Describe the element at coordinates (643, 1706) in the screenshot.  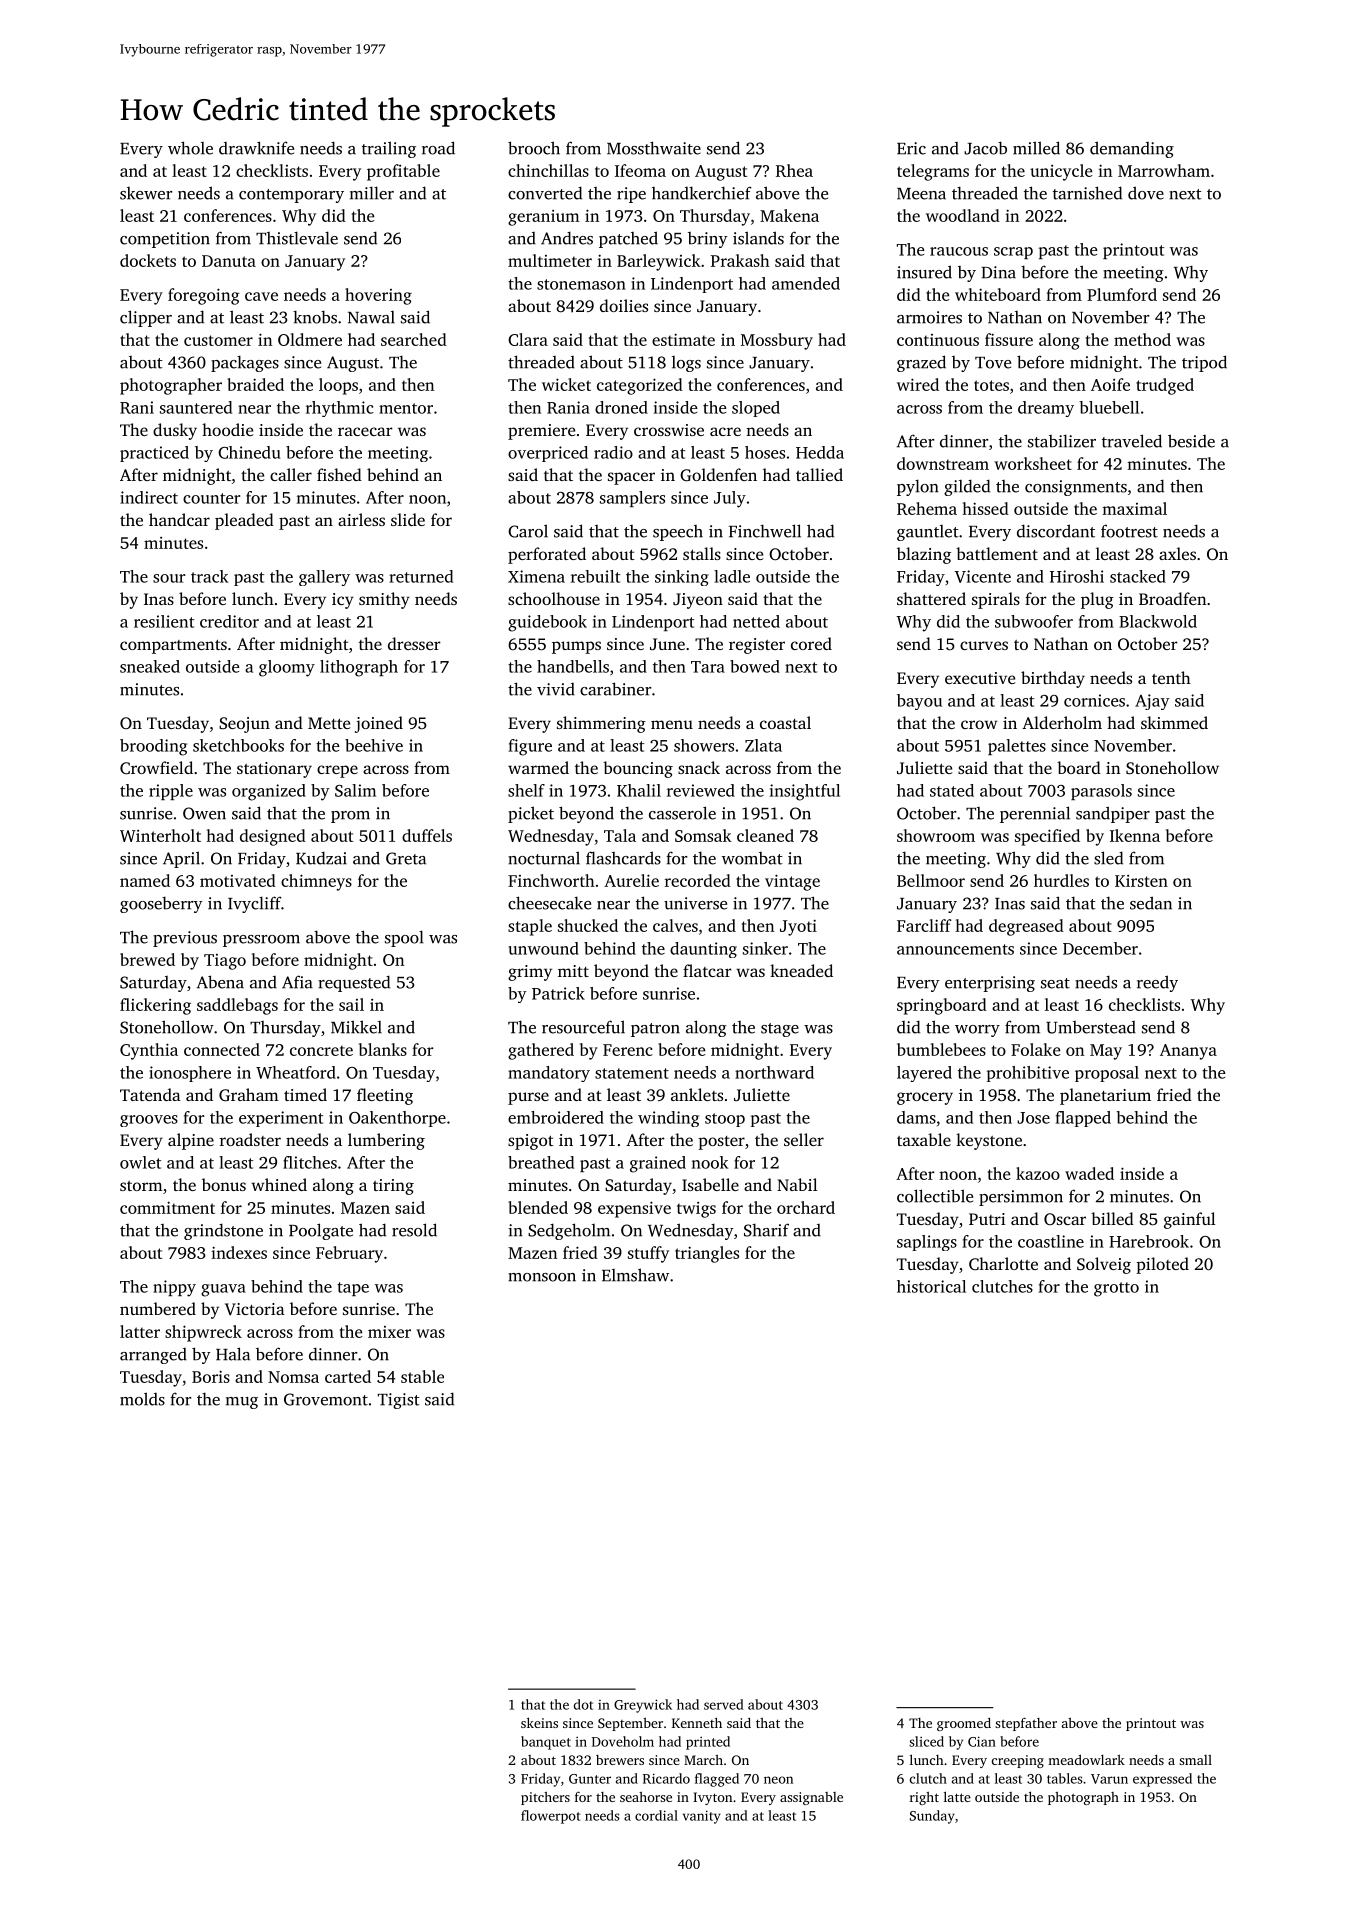
I see `Greywick` at that location.
